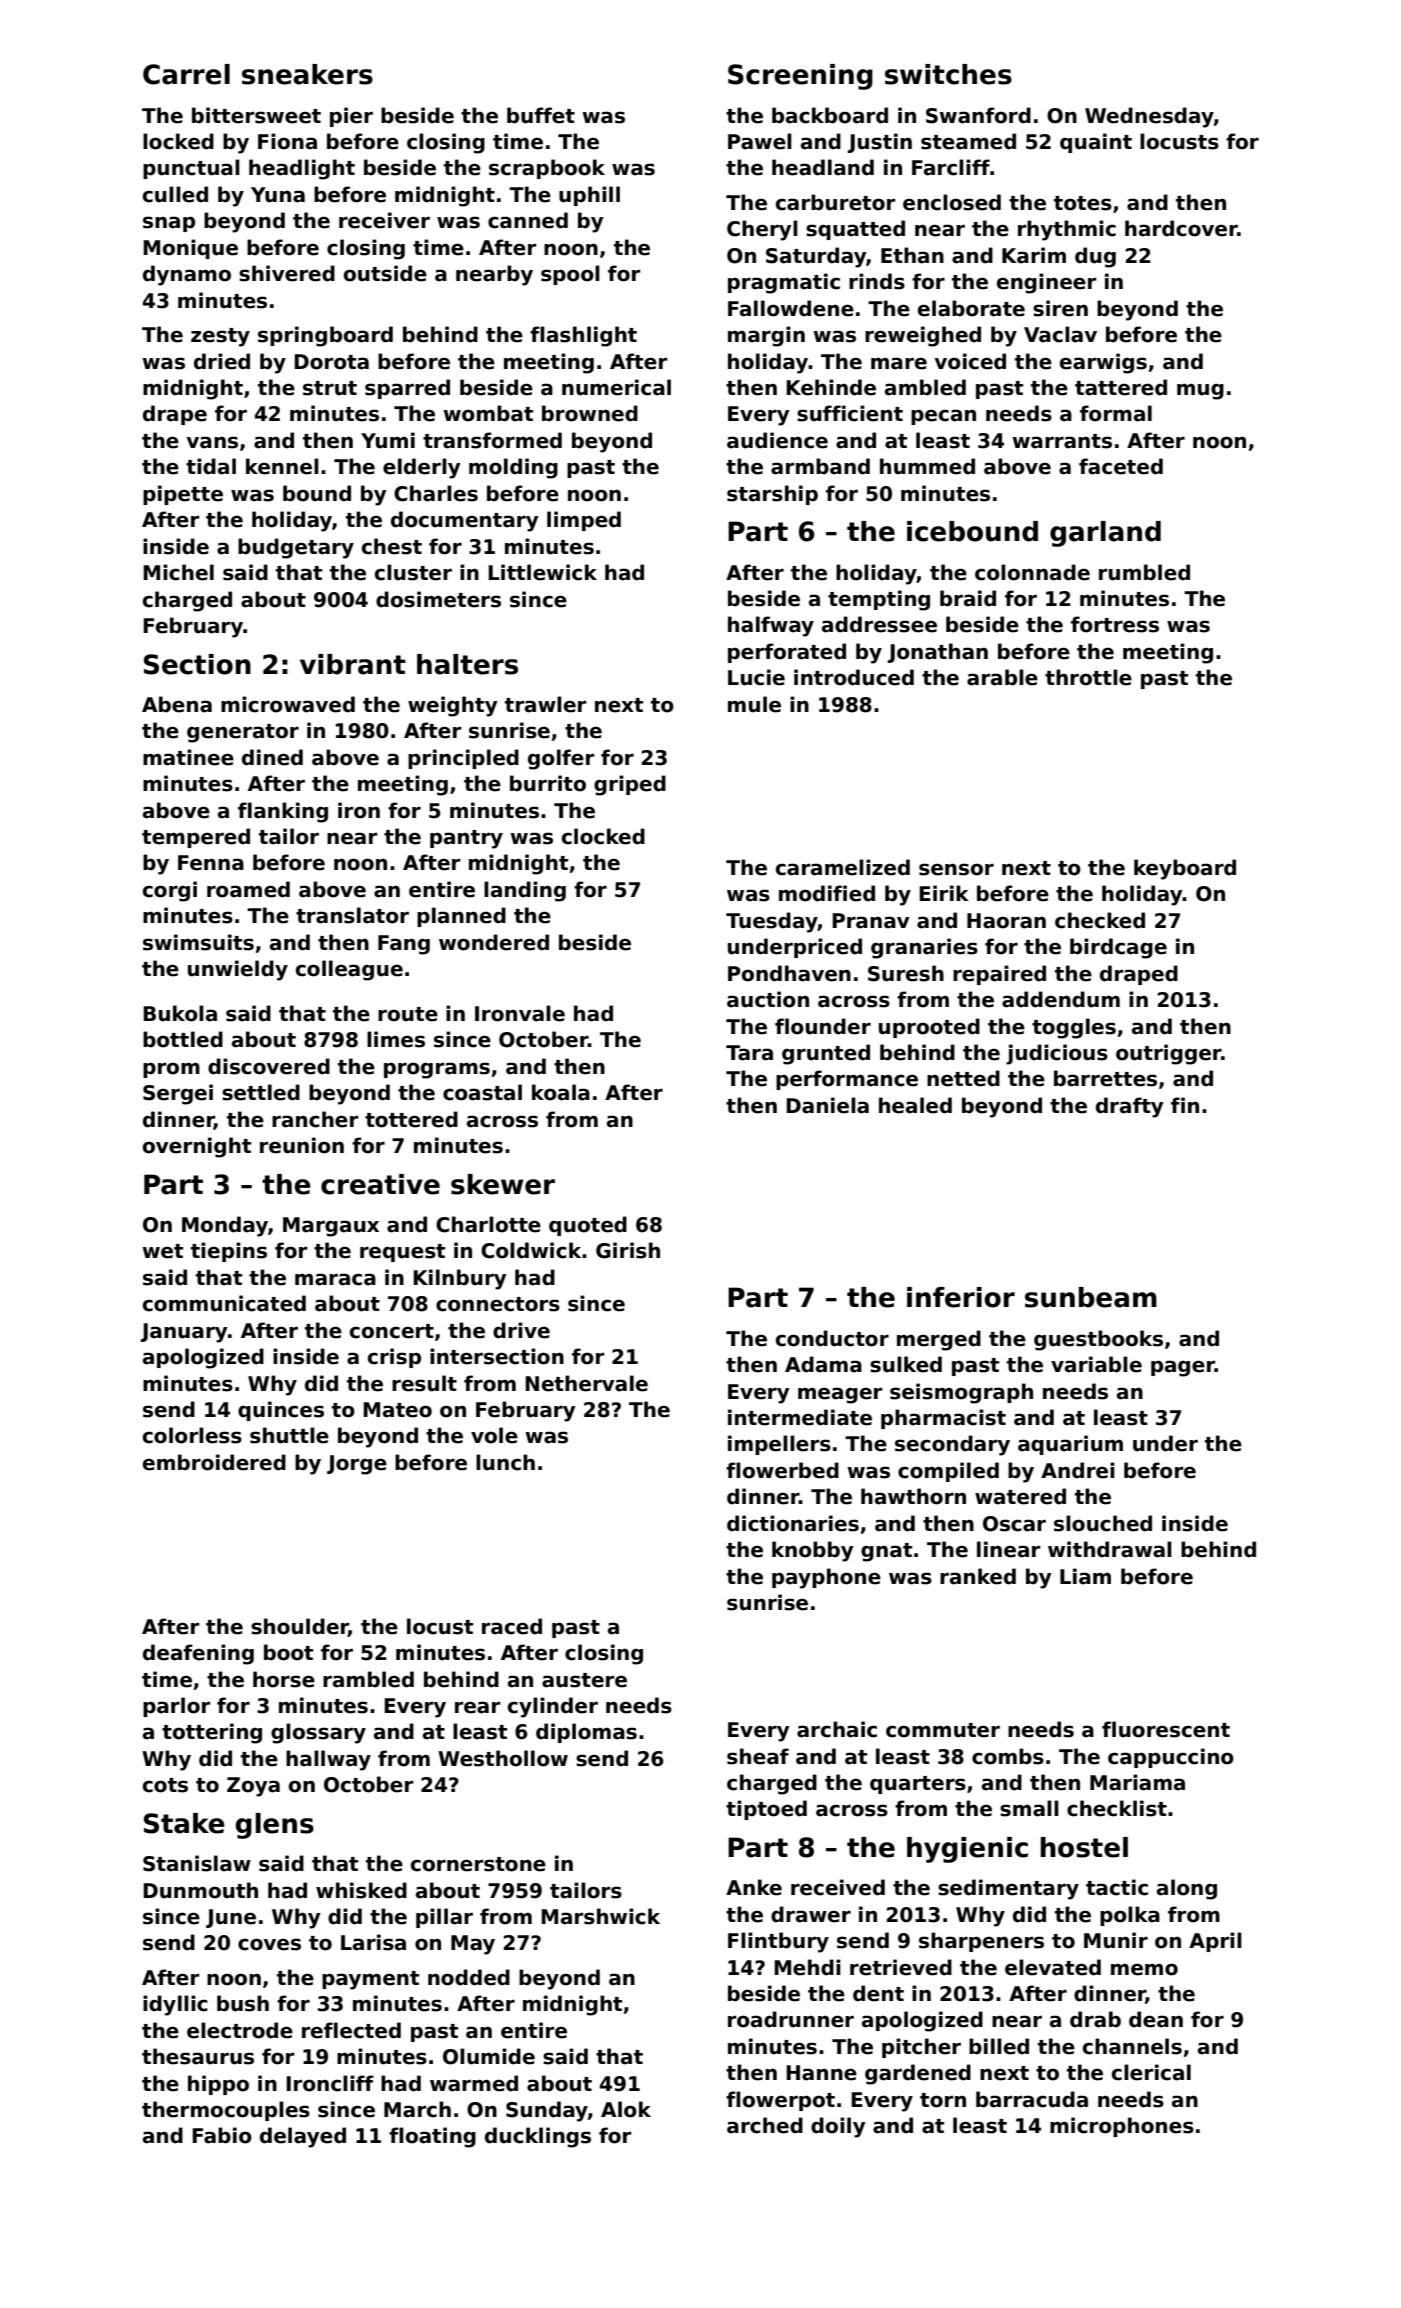 The height and width of the page is (2308, 1401). Describe the element at coordinates (791, 2019) in the page. I see `roadrunner` at that location.
